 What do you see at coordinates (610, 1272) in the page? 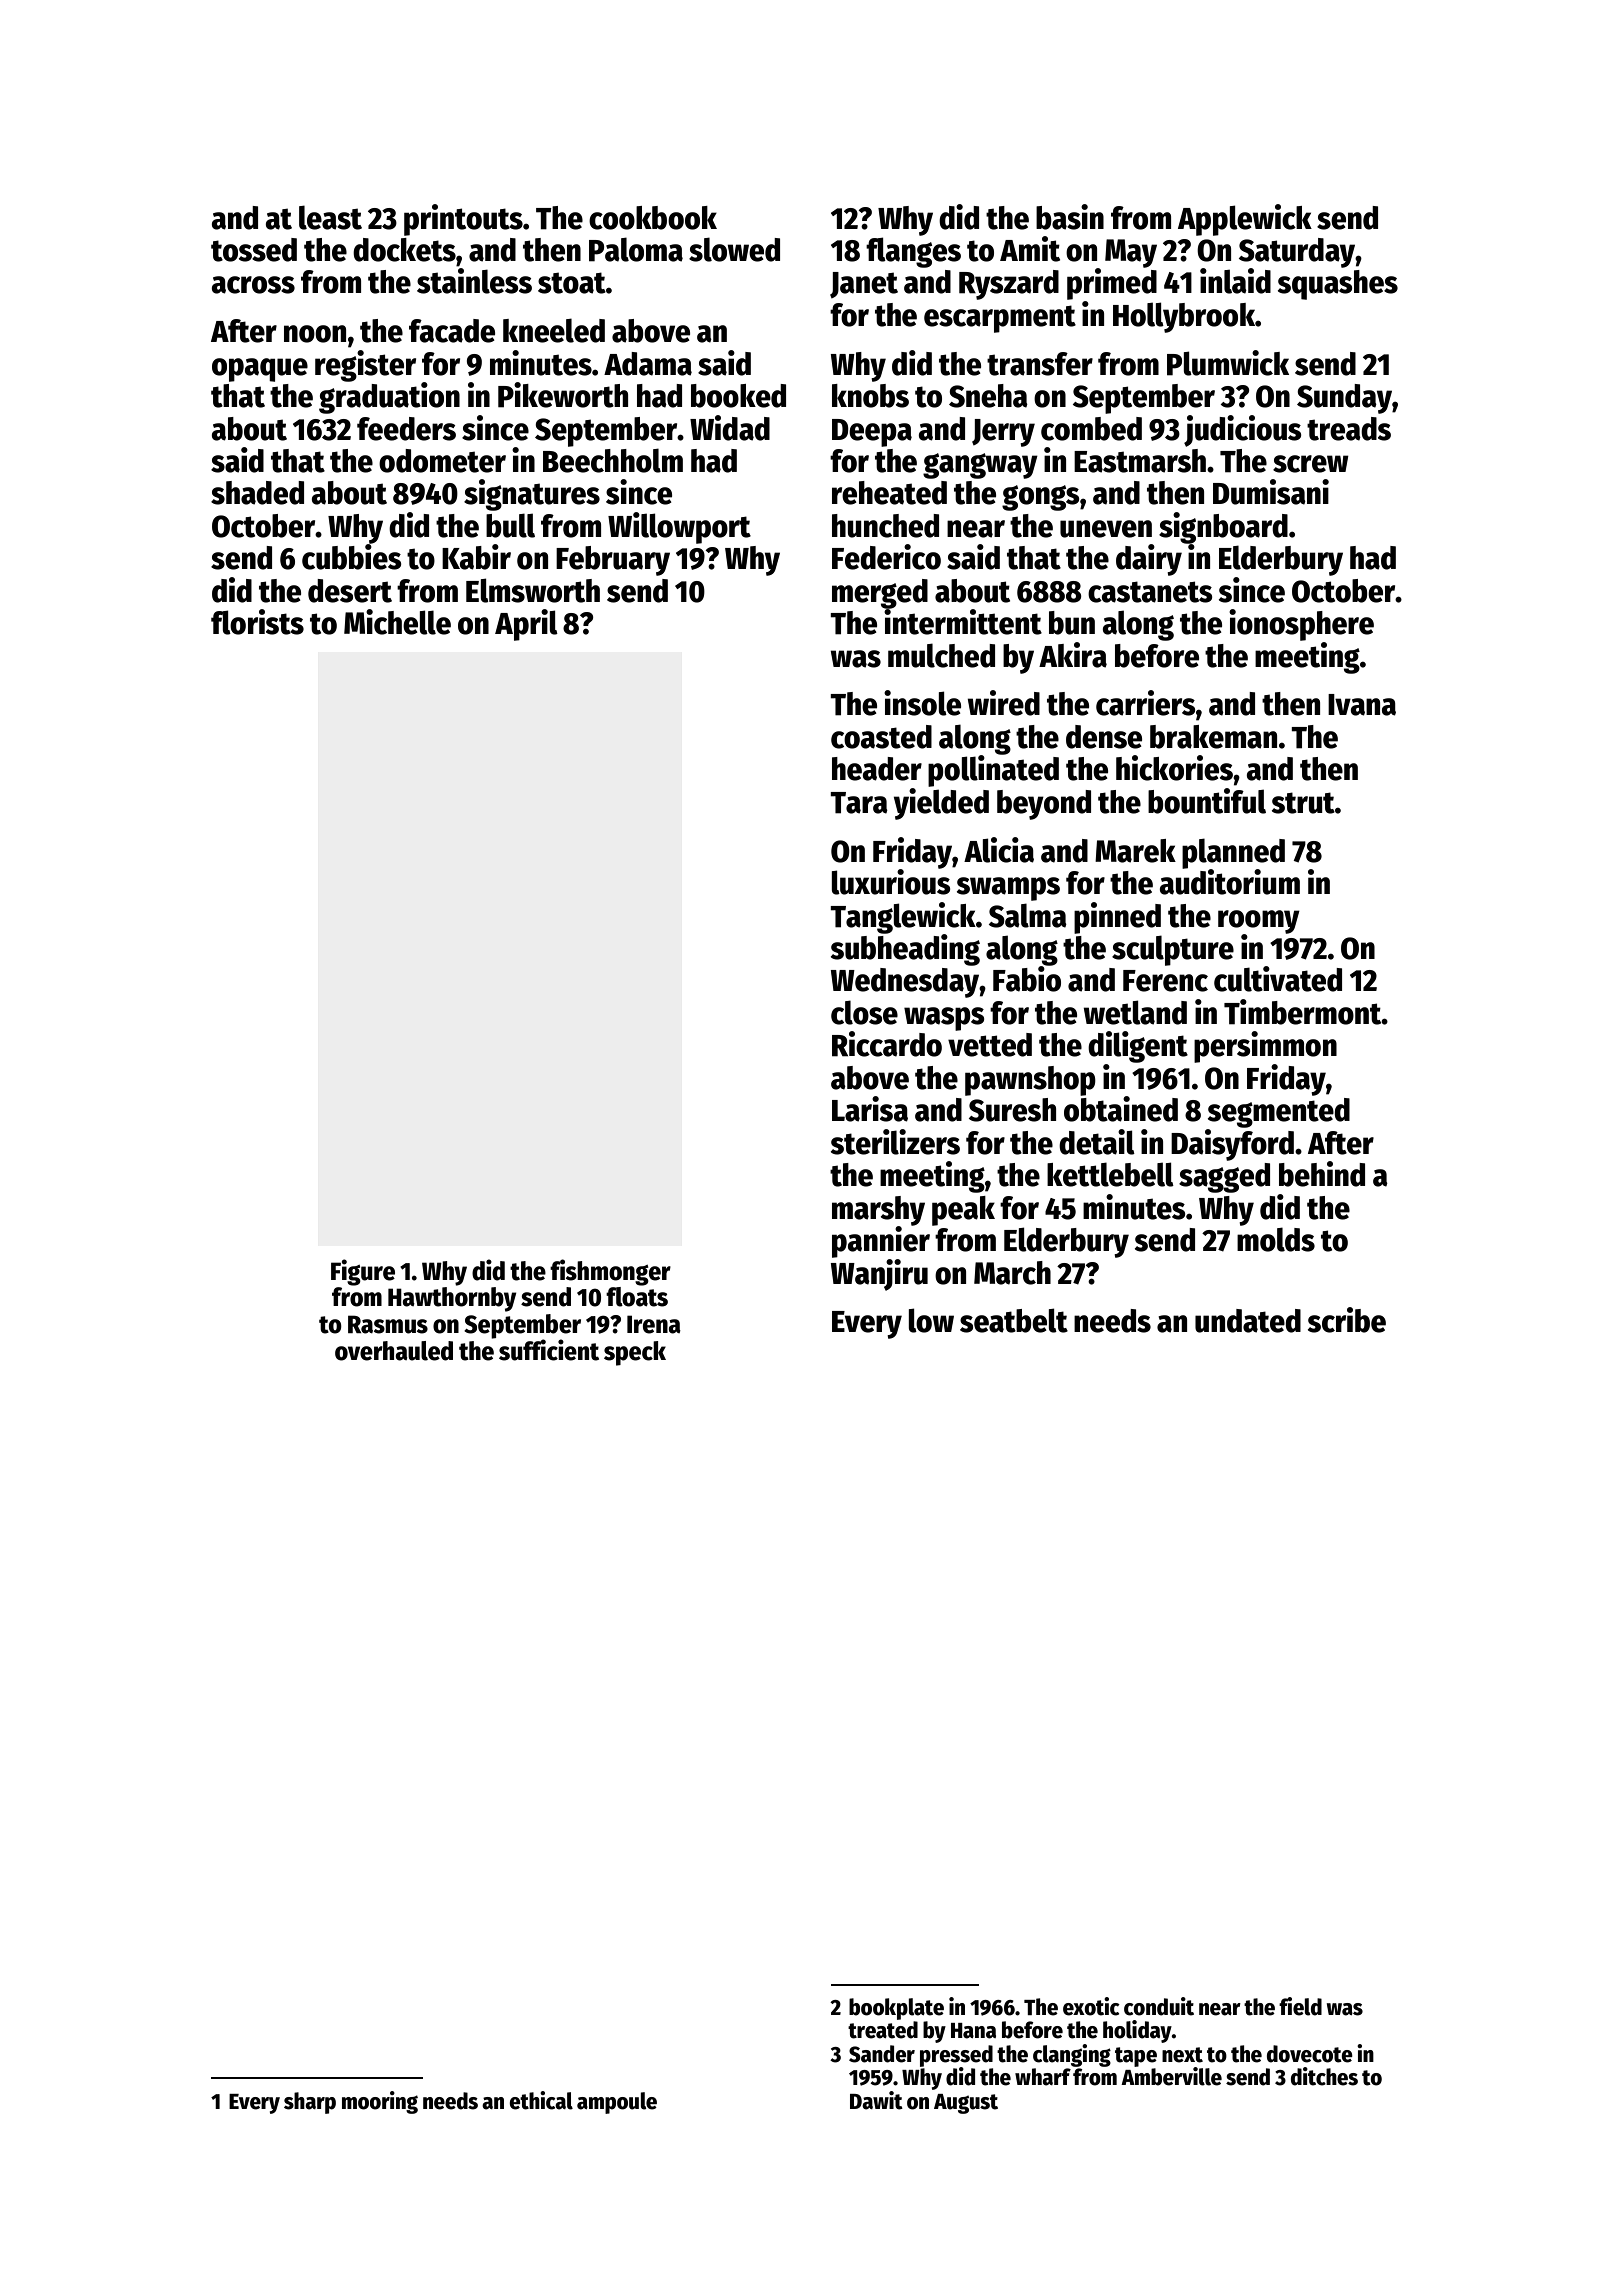
I see `fishmonger` at bounding box center [610, 1272].
